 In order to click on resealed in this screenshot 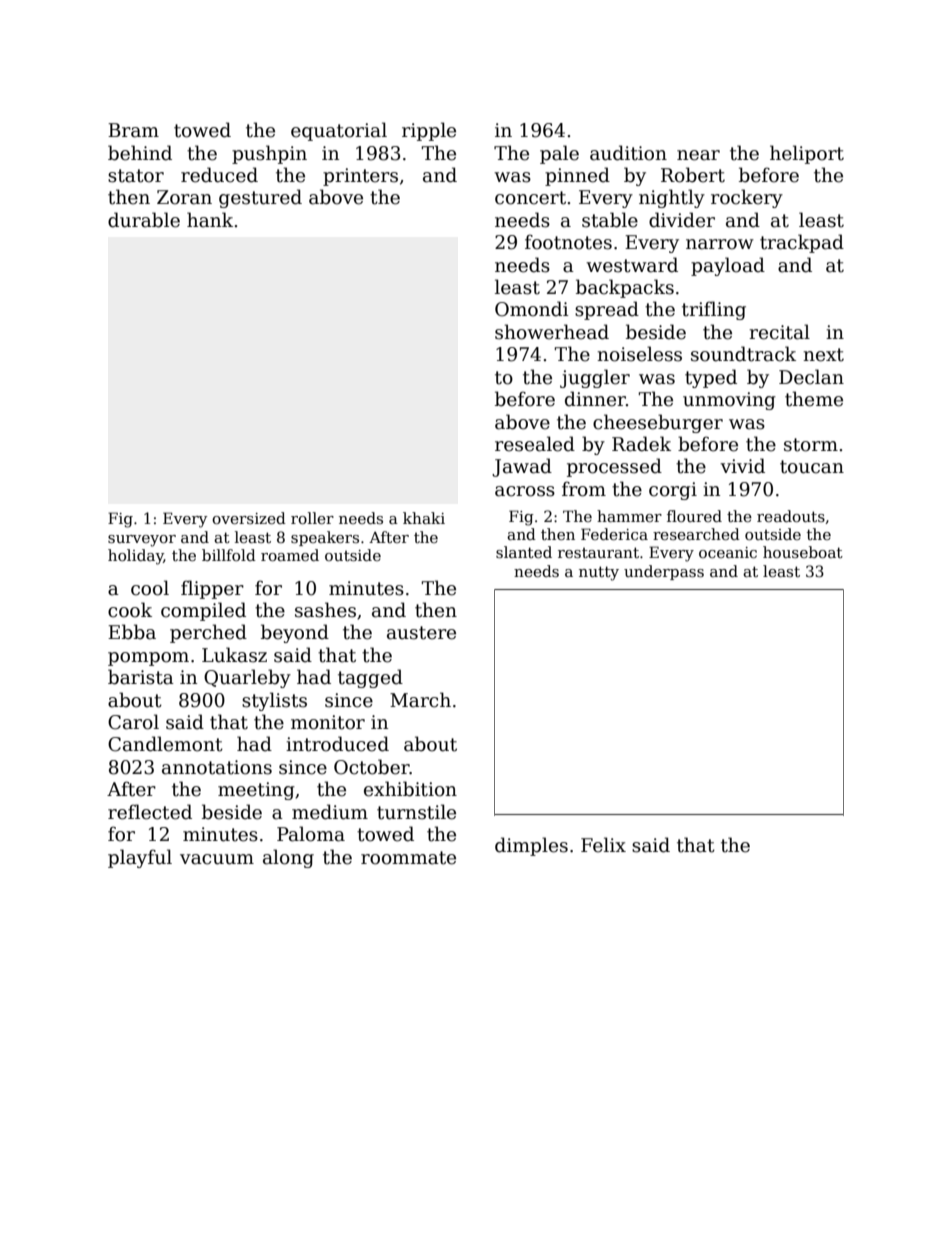, I will do `click(535, 444)`.
